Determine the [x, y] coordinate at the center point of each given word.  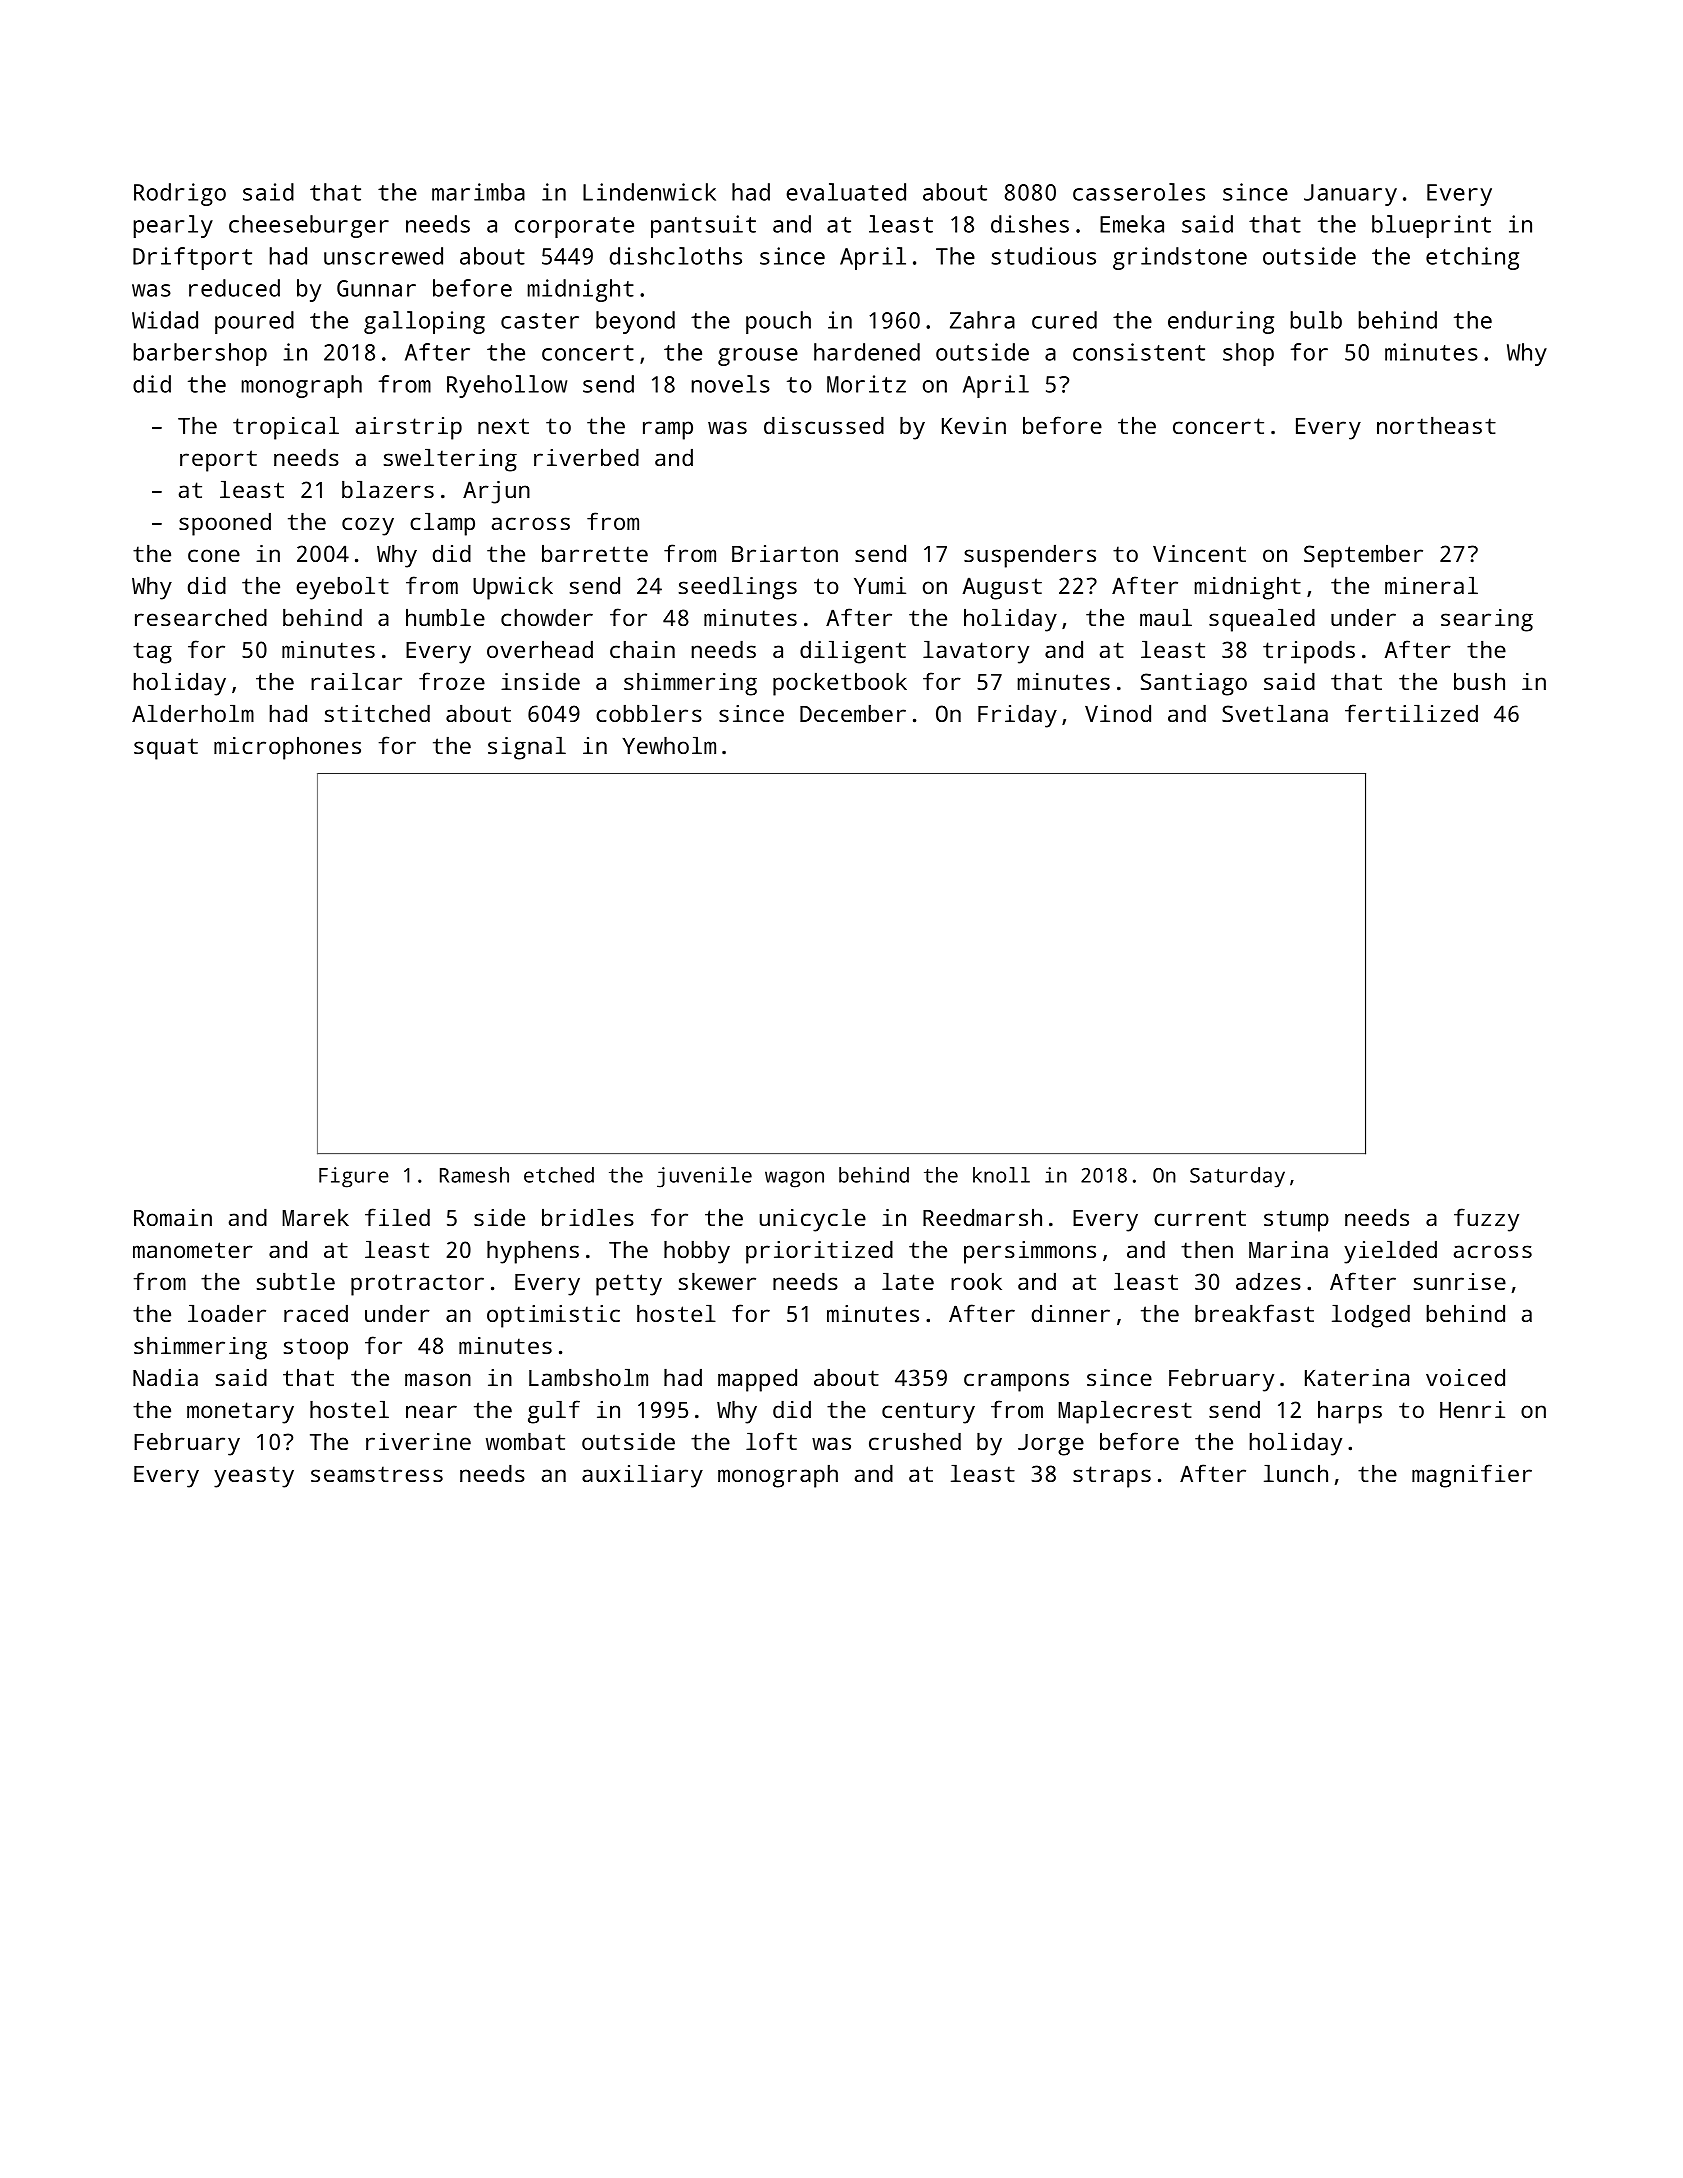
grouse [758, 357]
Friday [1017, 716]
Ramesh [474, 1175]
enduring [1221, 322]
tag [152, 653]
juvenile [704, 1177]
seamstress [377, 1474]
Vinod [1118, 713]
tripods [1309, 652]
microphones [287, 748]
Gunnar [376, 288]
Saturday [1237, 1177]
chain [642, 649]
